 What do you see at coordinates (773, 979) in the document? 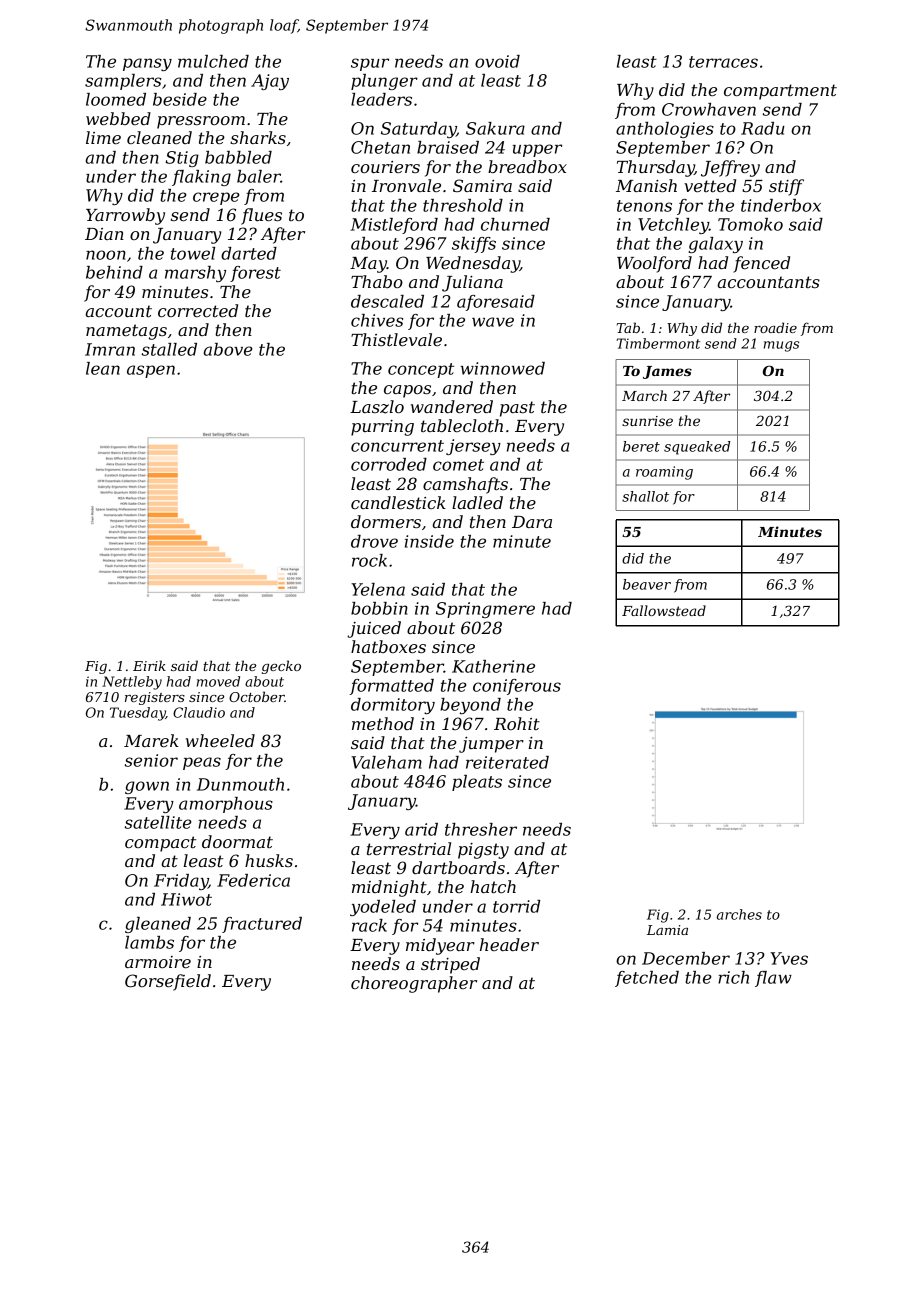
I see `flaw` at bounding box center [773, 979].
